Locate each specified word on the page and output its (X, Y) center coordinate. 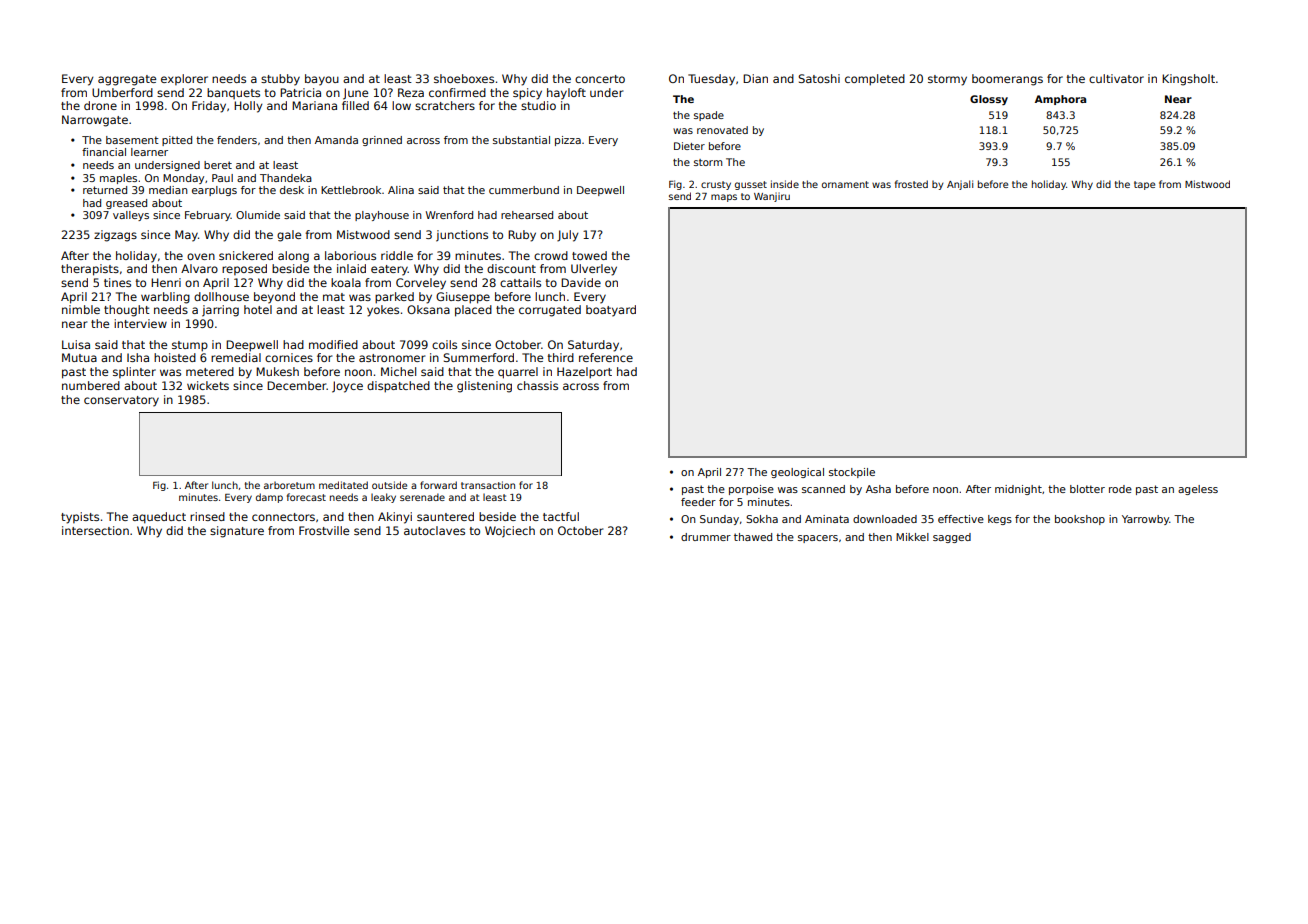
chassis (537, 385)
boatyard (611, 311)
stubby (280, 80)
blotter (1087, 489)
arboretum (289, 485)
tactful (561, 516)
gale (289, 236)
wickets (208, 385)
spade (709, 116)
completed (875, 80)
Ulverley (594, 270)
